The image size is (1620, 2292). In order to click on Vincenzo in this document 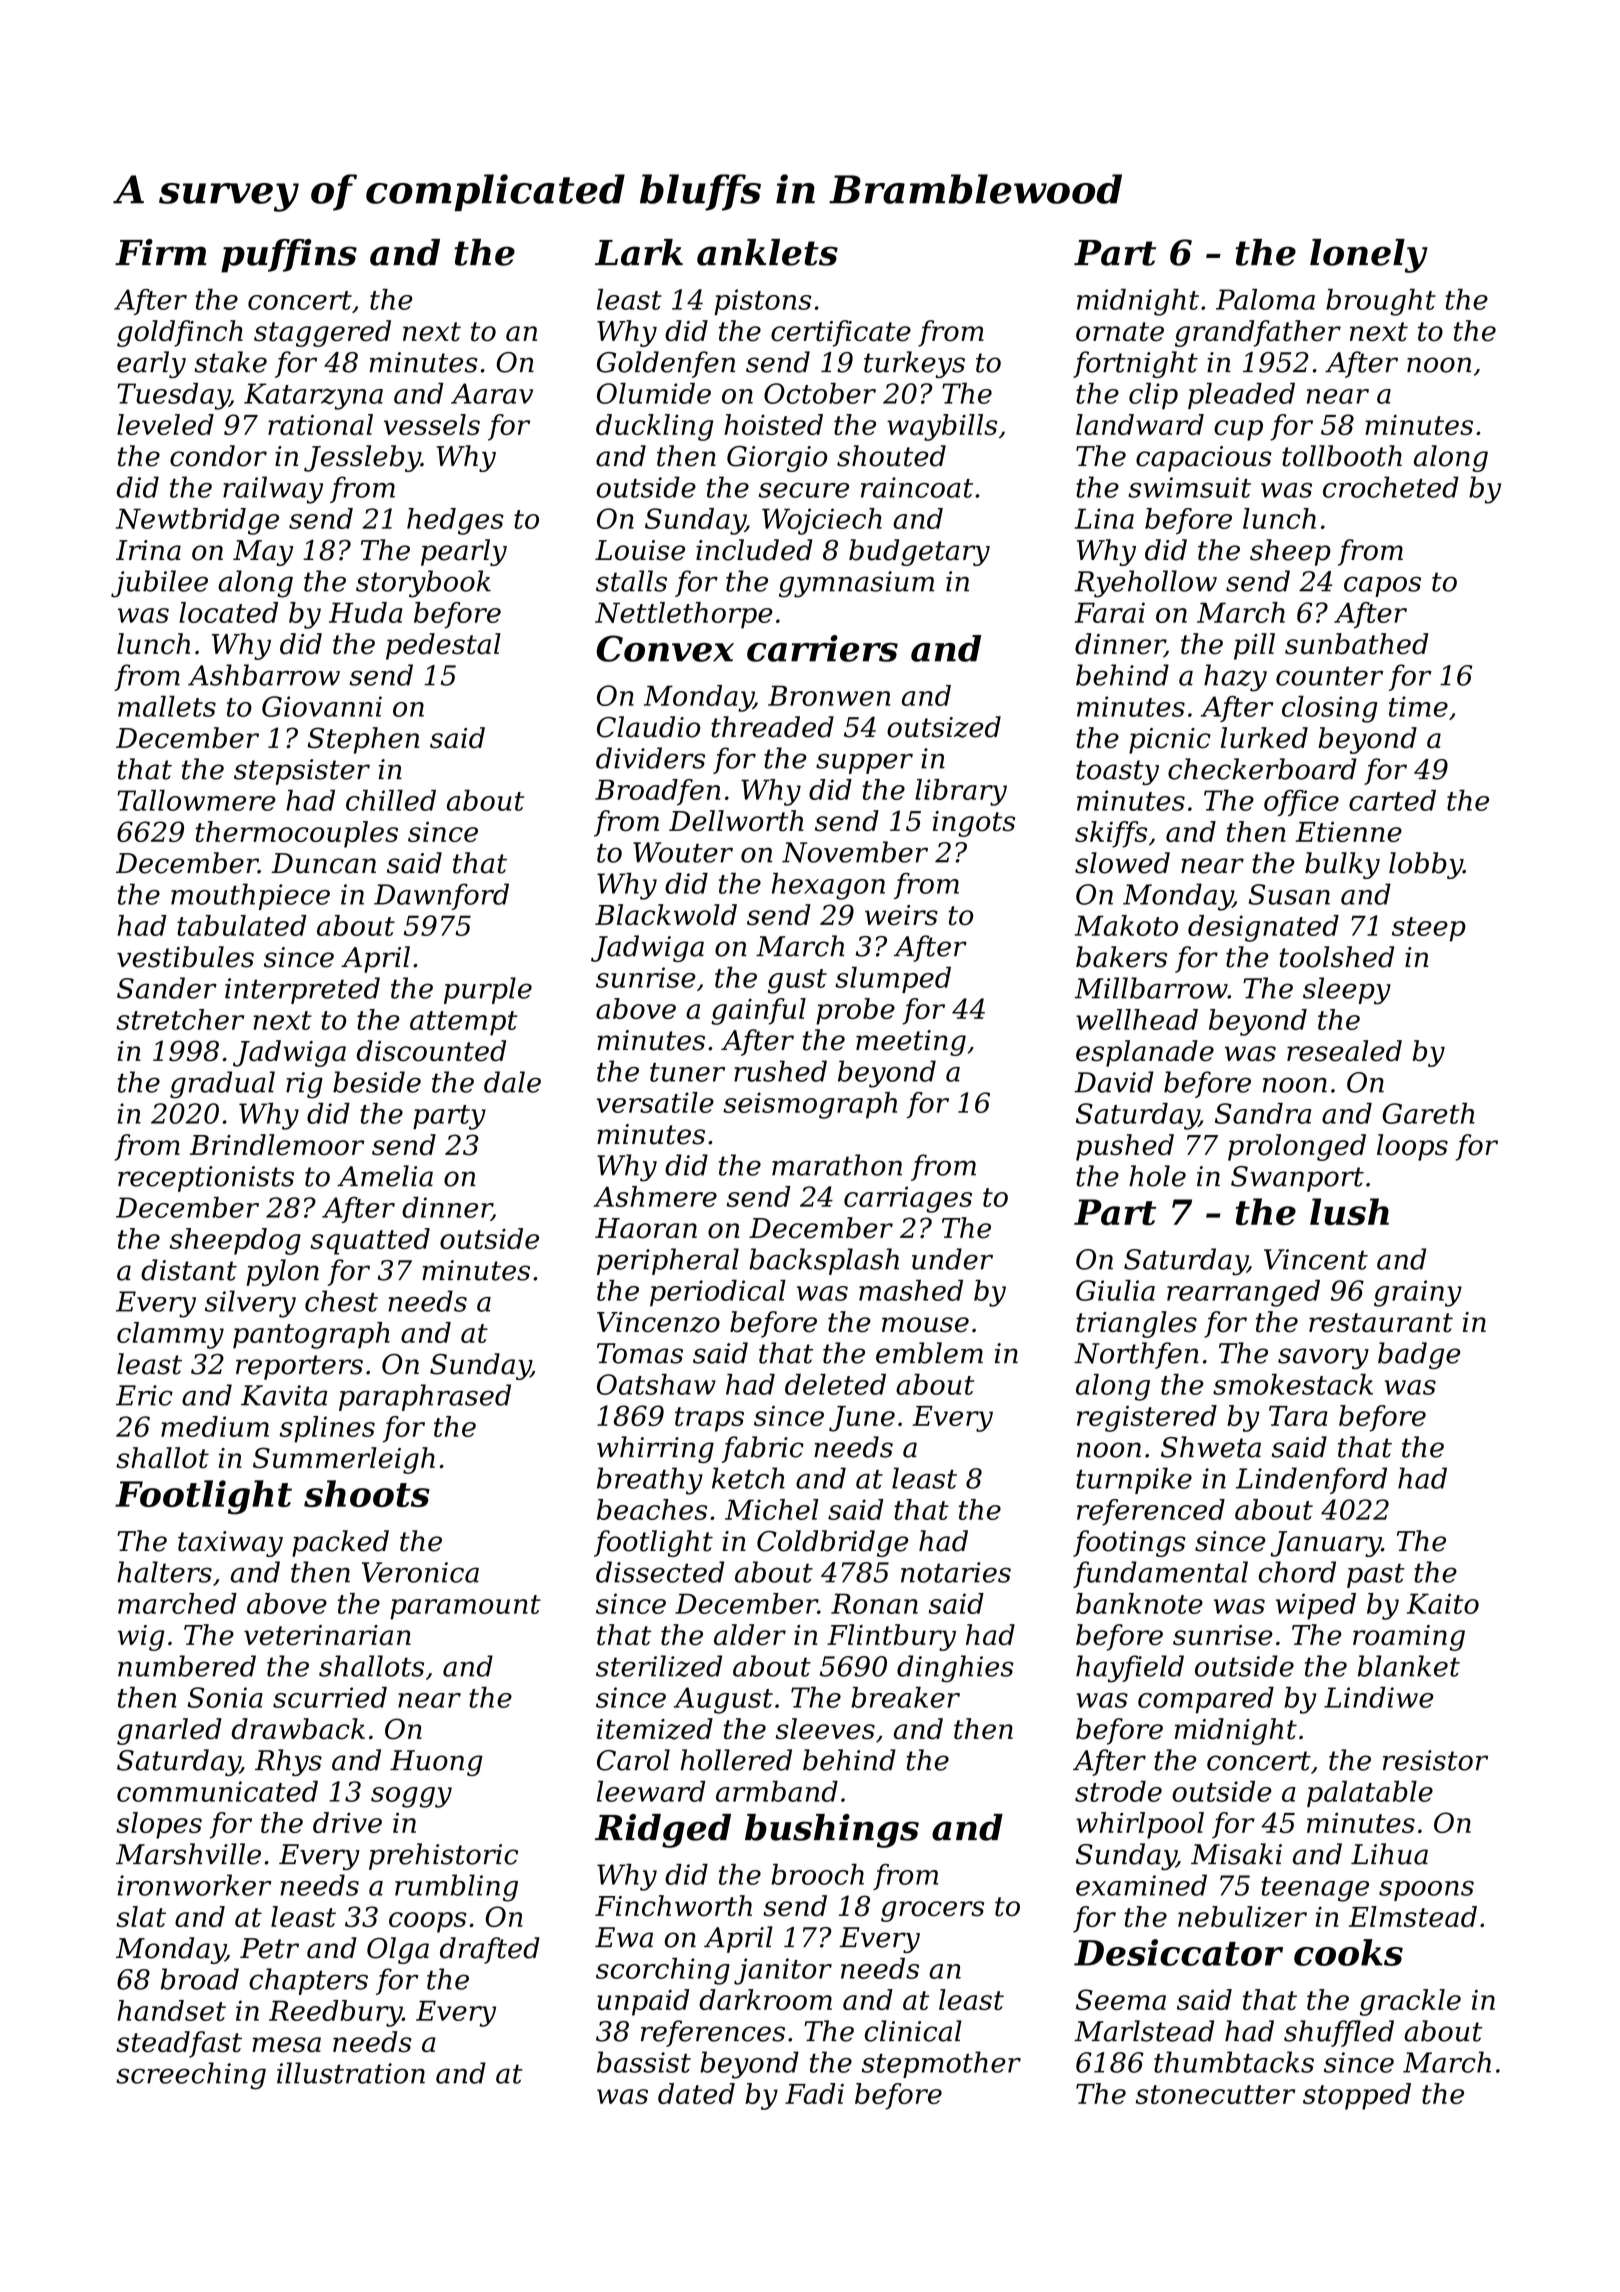, I will do `click(658, 1322)`.
